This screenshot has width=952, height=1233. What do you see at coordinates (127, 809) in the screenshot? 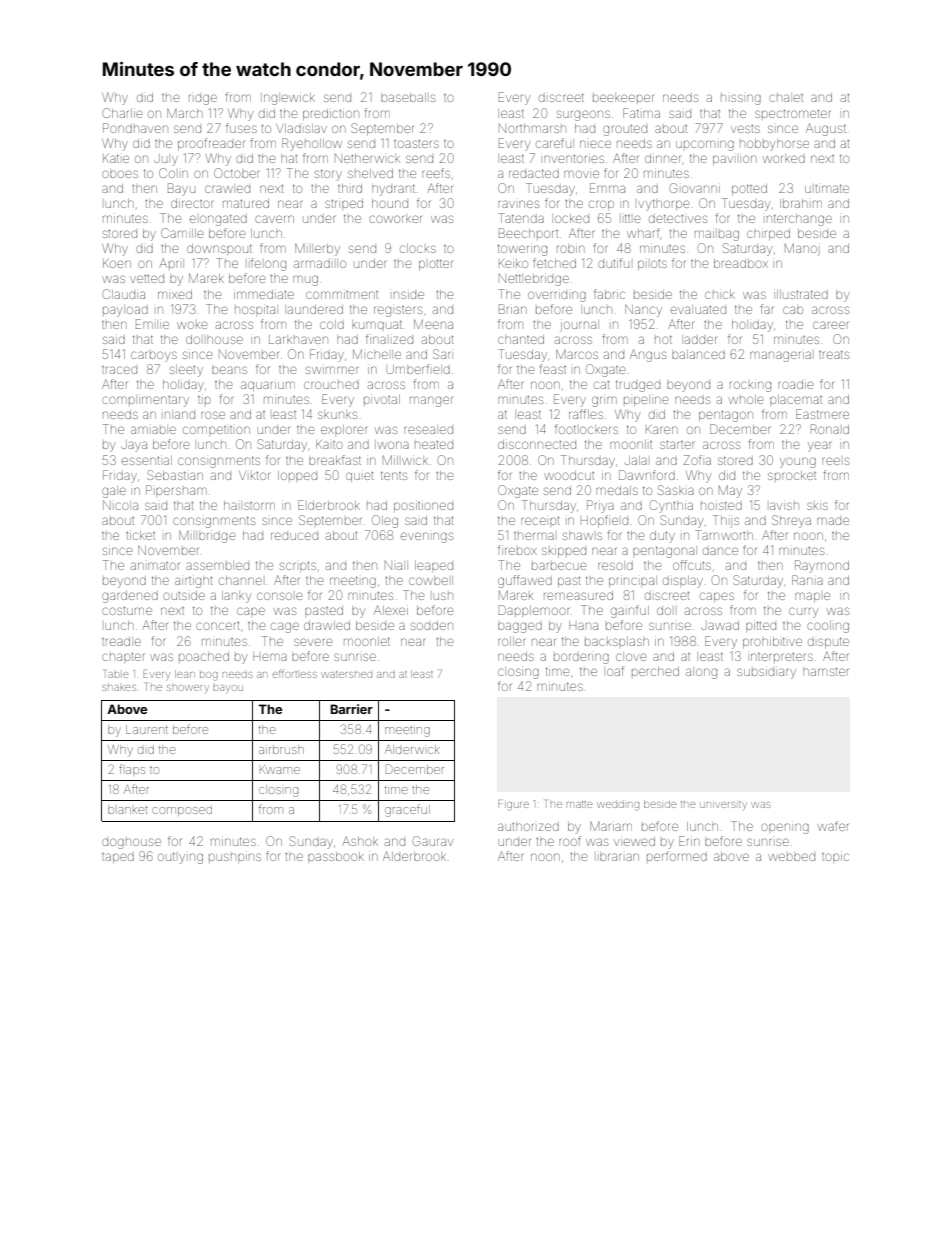
I see `blanket` at bounding box center [127, 809].
